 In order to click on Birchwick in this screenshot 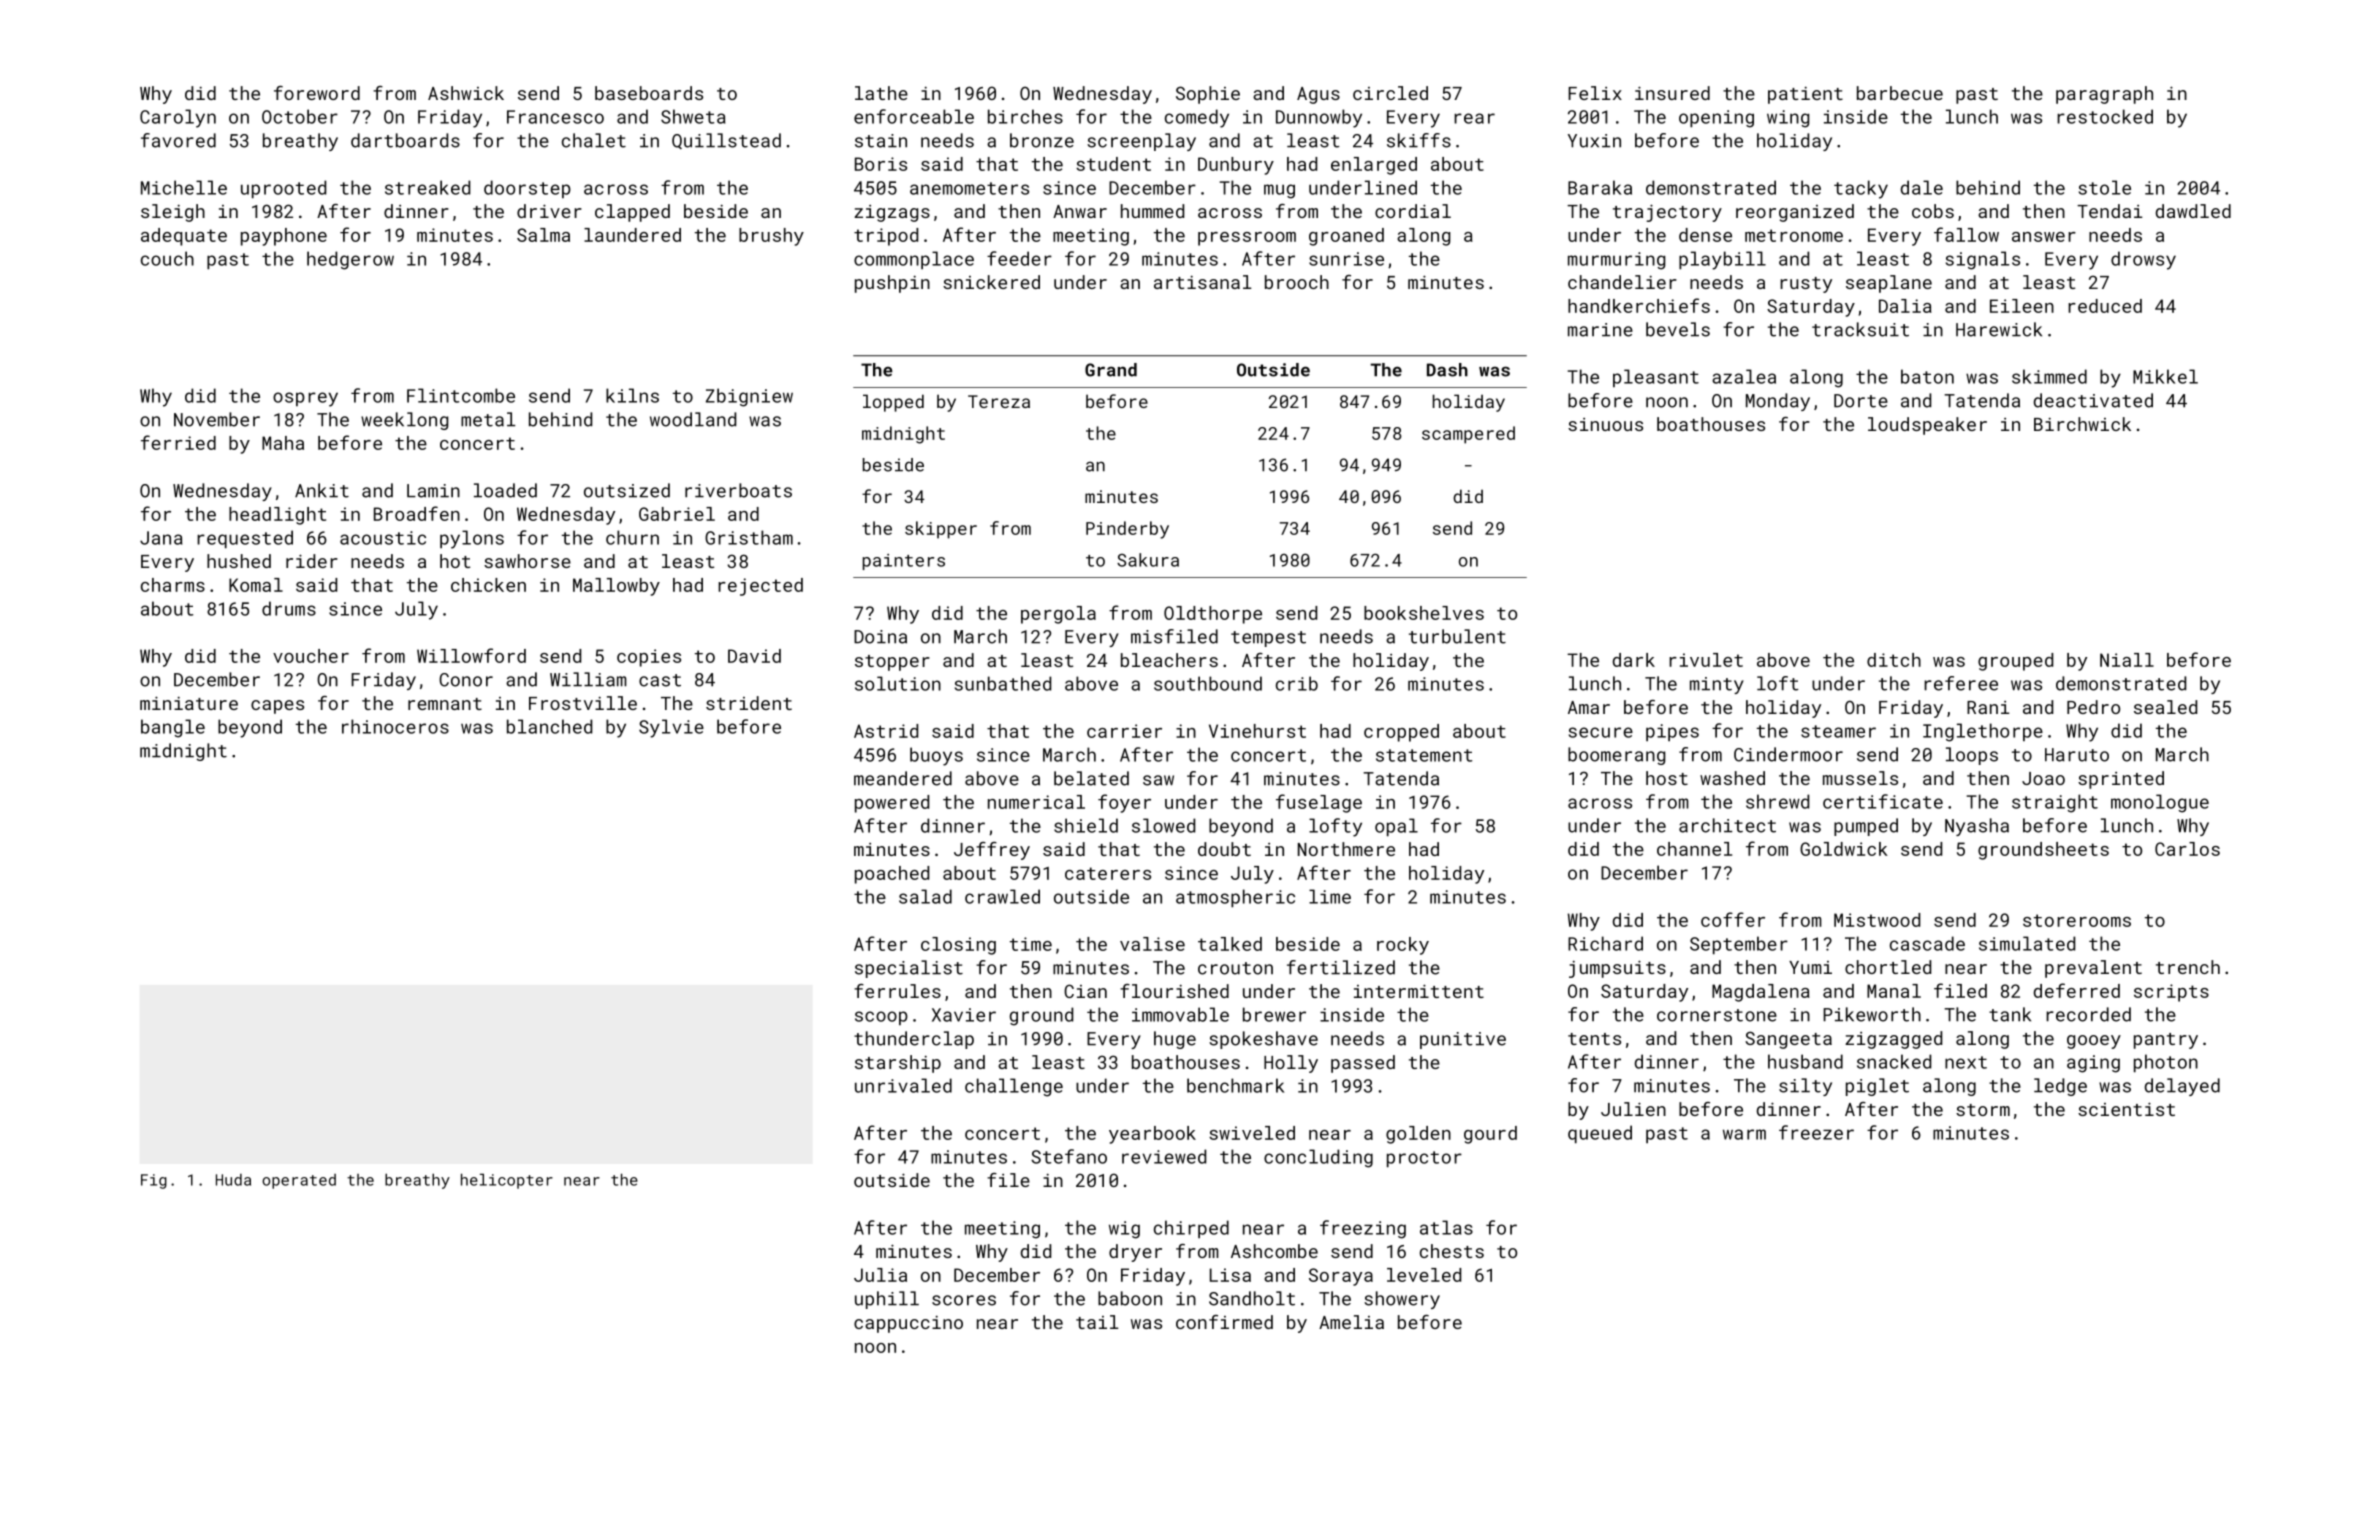, I will do `click(2082, 424)`.
